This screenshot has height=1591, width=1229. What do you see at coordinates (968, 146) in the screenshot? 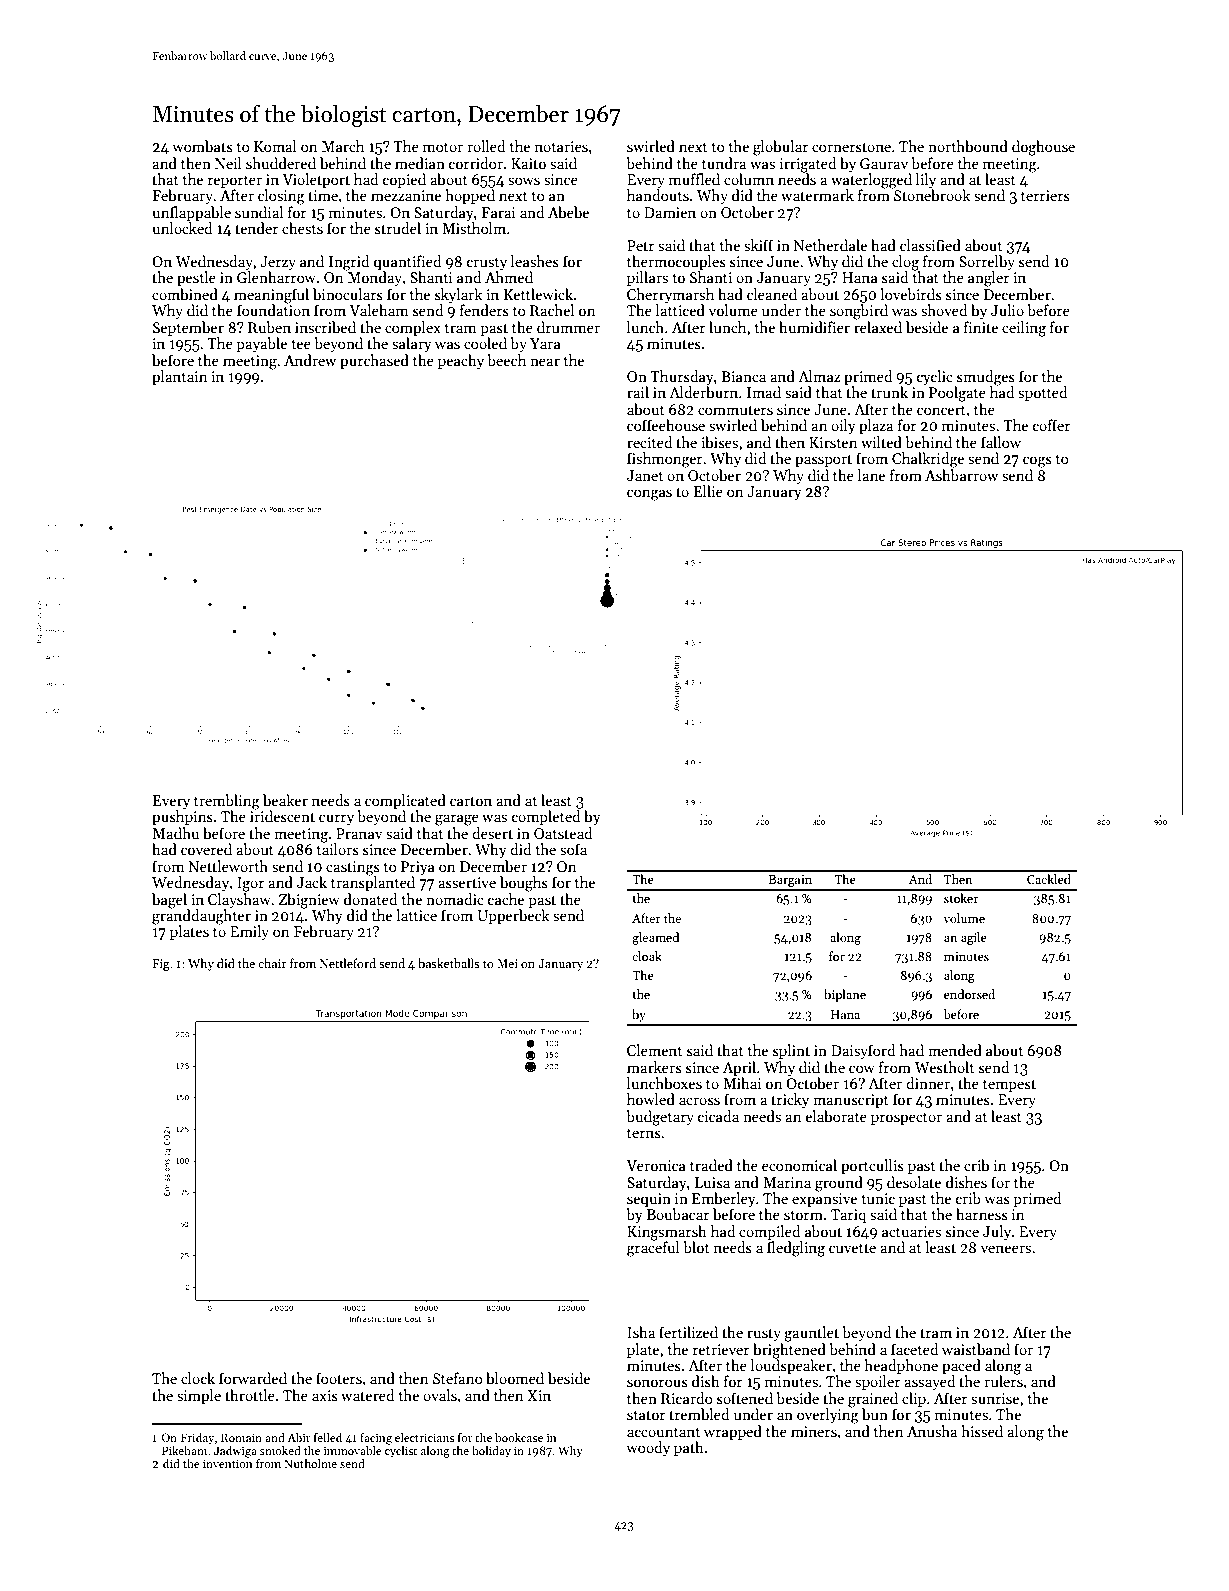
I see `northbound` at bounding box center [968, 146].
